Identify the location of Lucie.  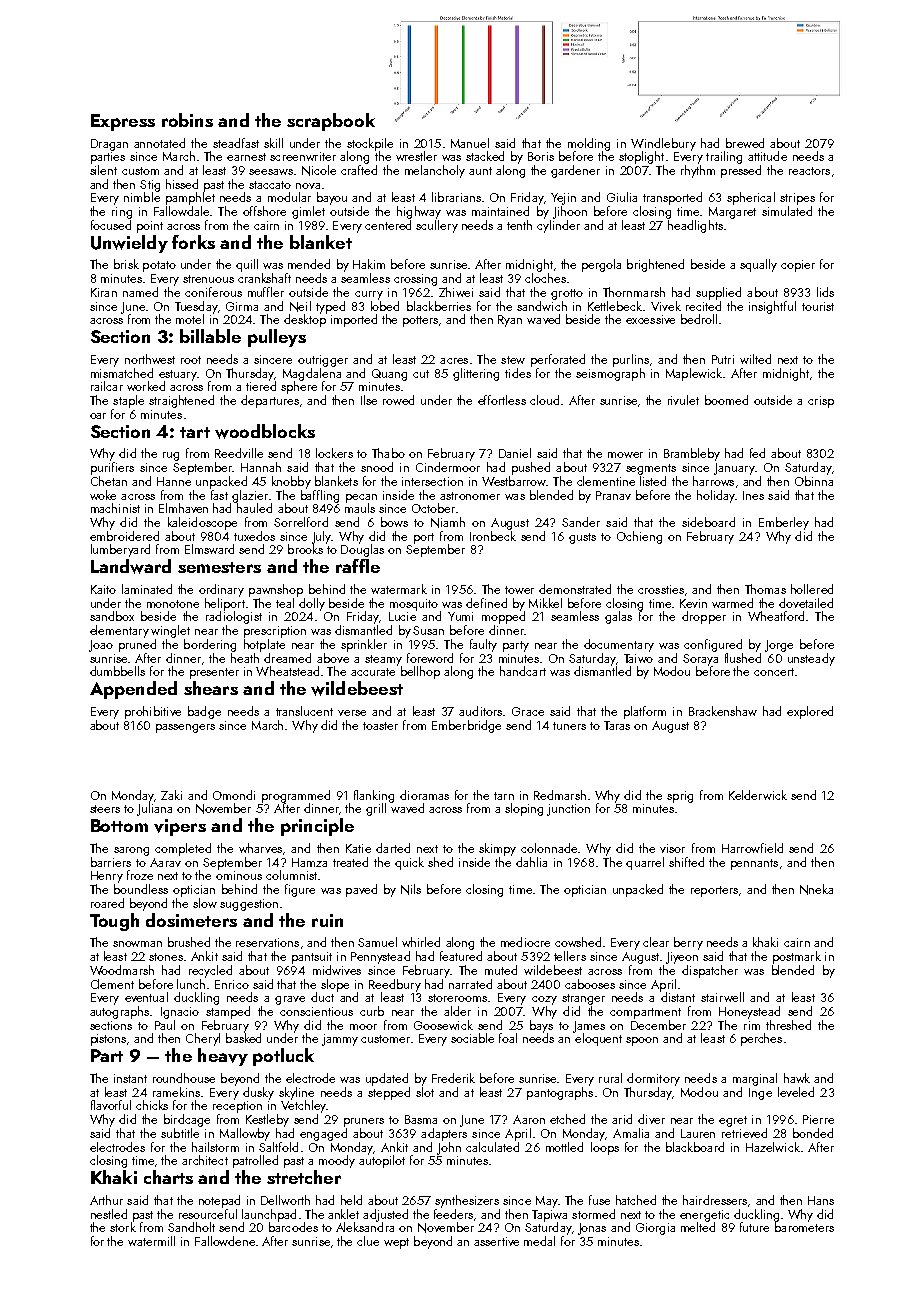
(402, 616).
